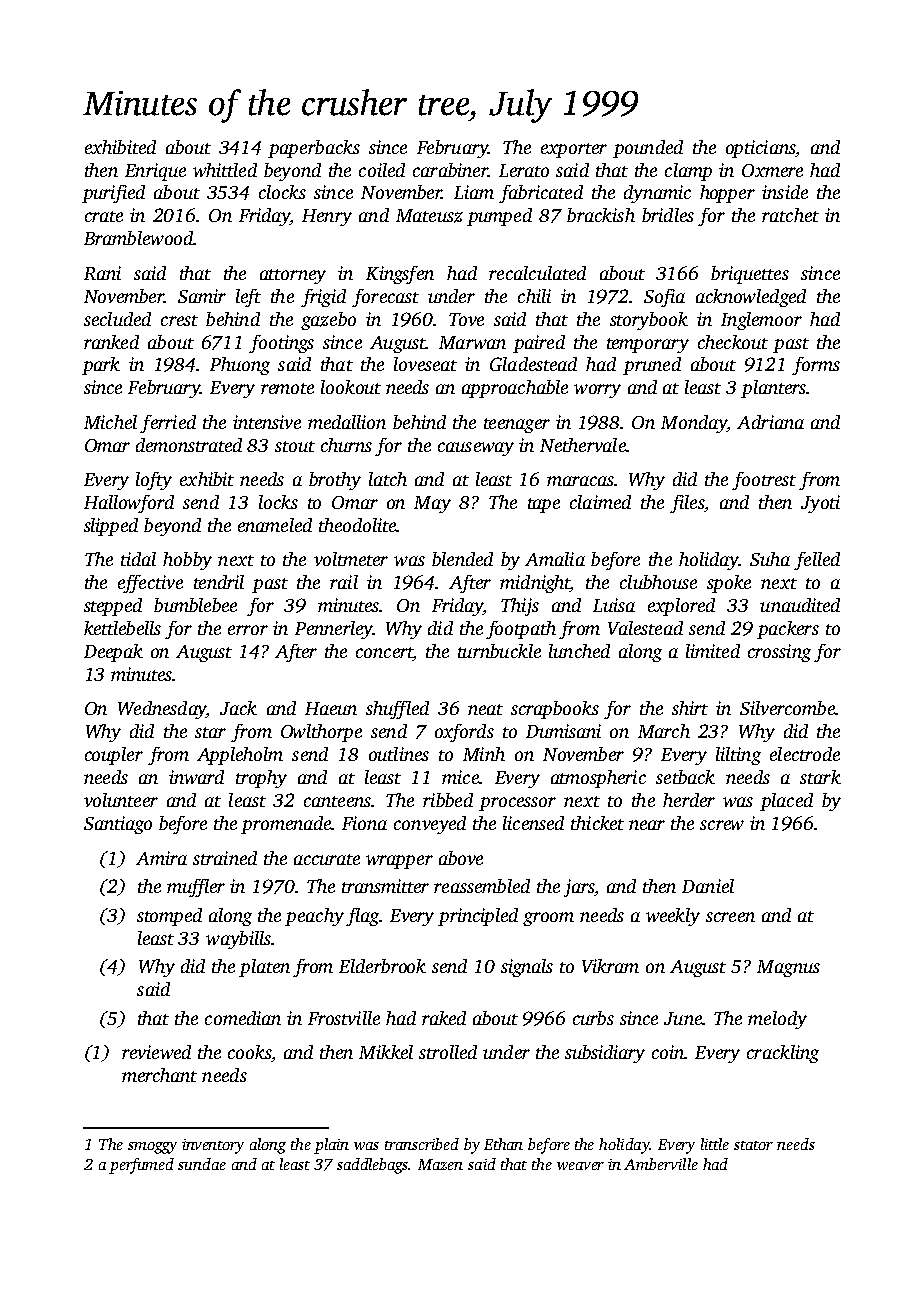 This screenshot has height=1311, width=924. Describe the element at coordinates (777, 1020) in the screenshot. I see `melody` at that location.
